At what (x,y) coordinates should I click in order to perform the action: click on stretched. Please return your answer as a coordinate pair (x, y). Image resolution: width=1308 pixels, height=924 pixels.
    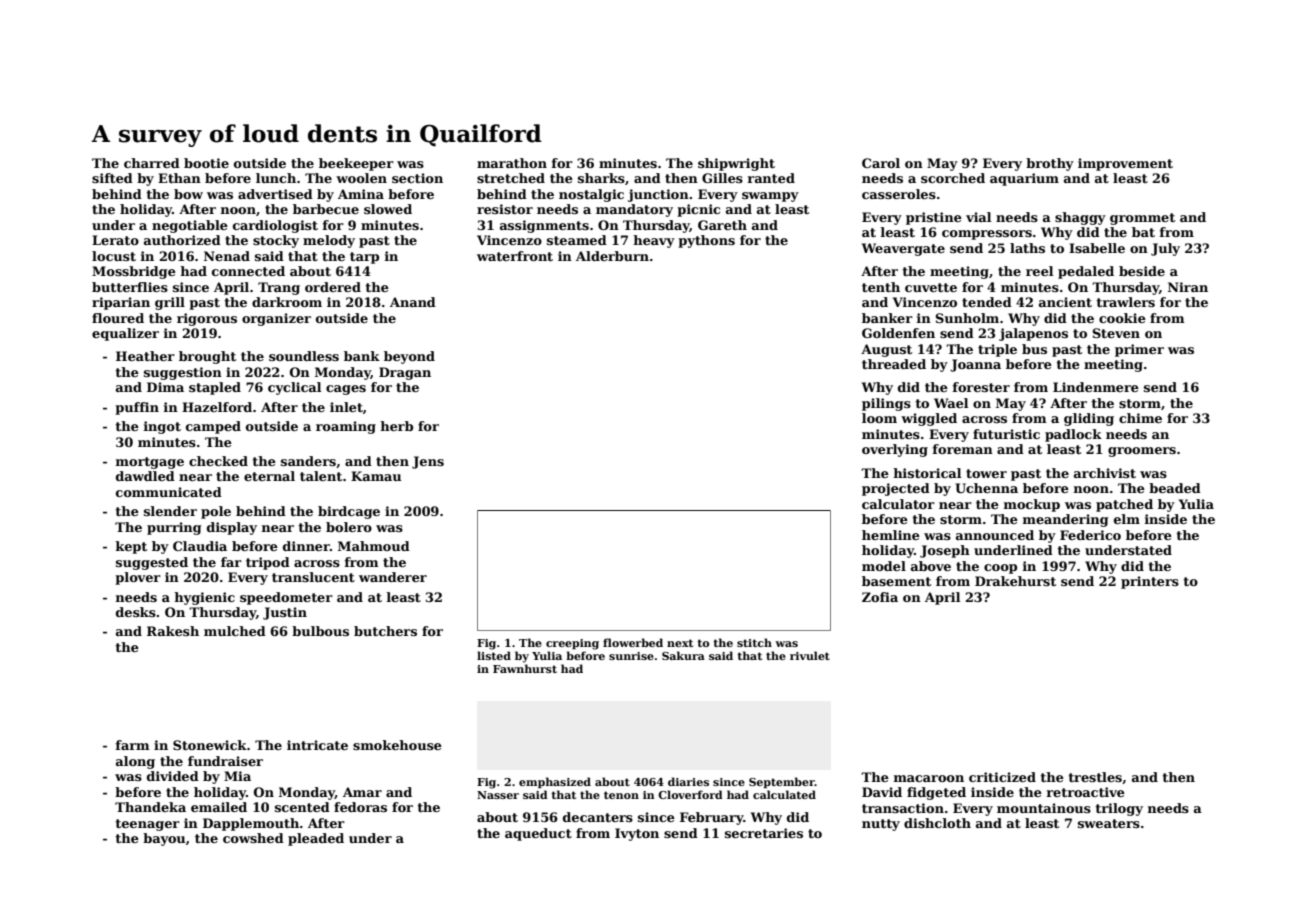
    Looking at the image, I should click on (511, 178).
